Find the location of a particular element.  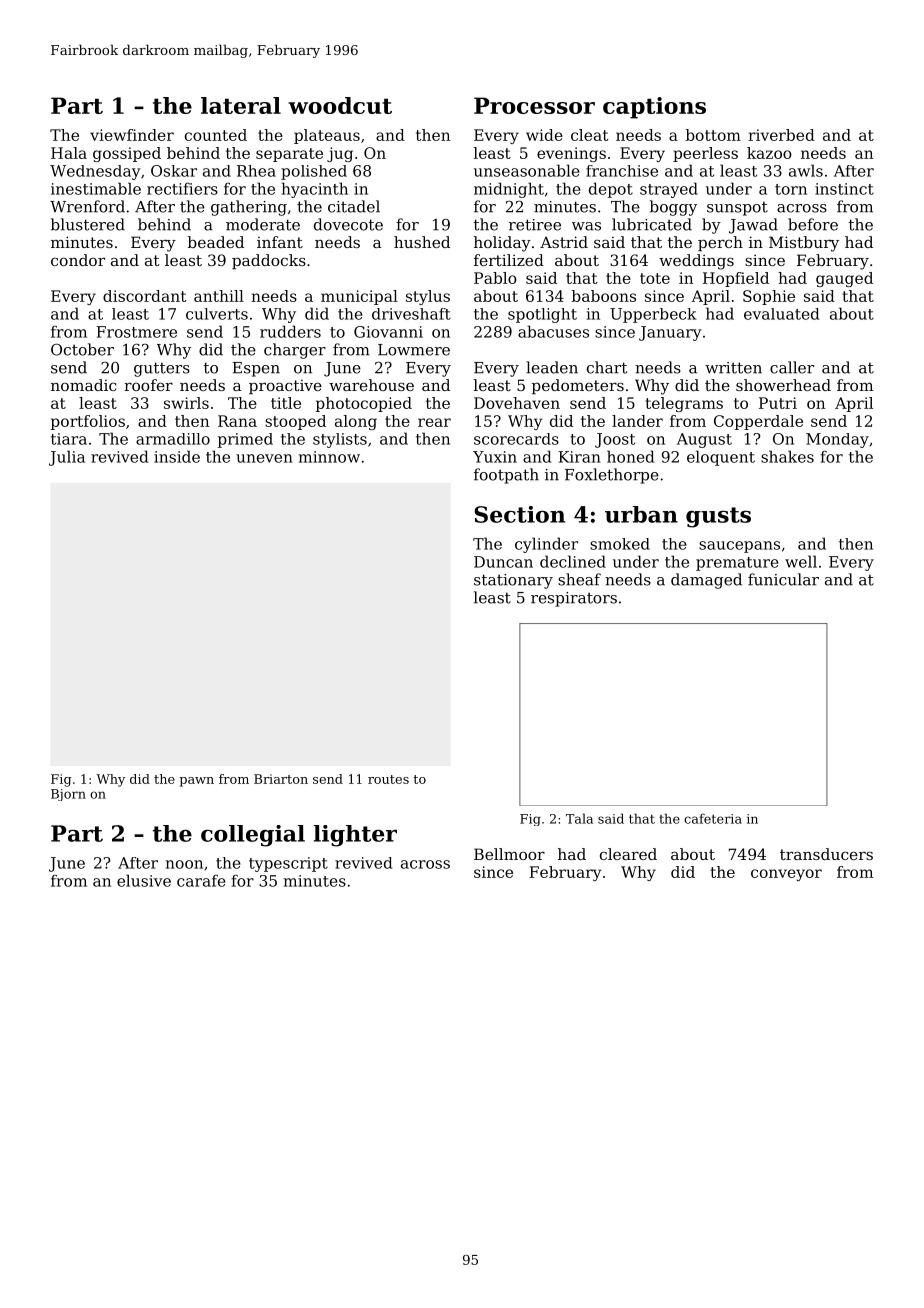

lateral is located at coordinates (241, 105).
